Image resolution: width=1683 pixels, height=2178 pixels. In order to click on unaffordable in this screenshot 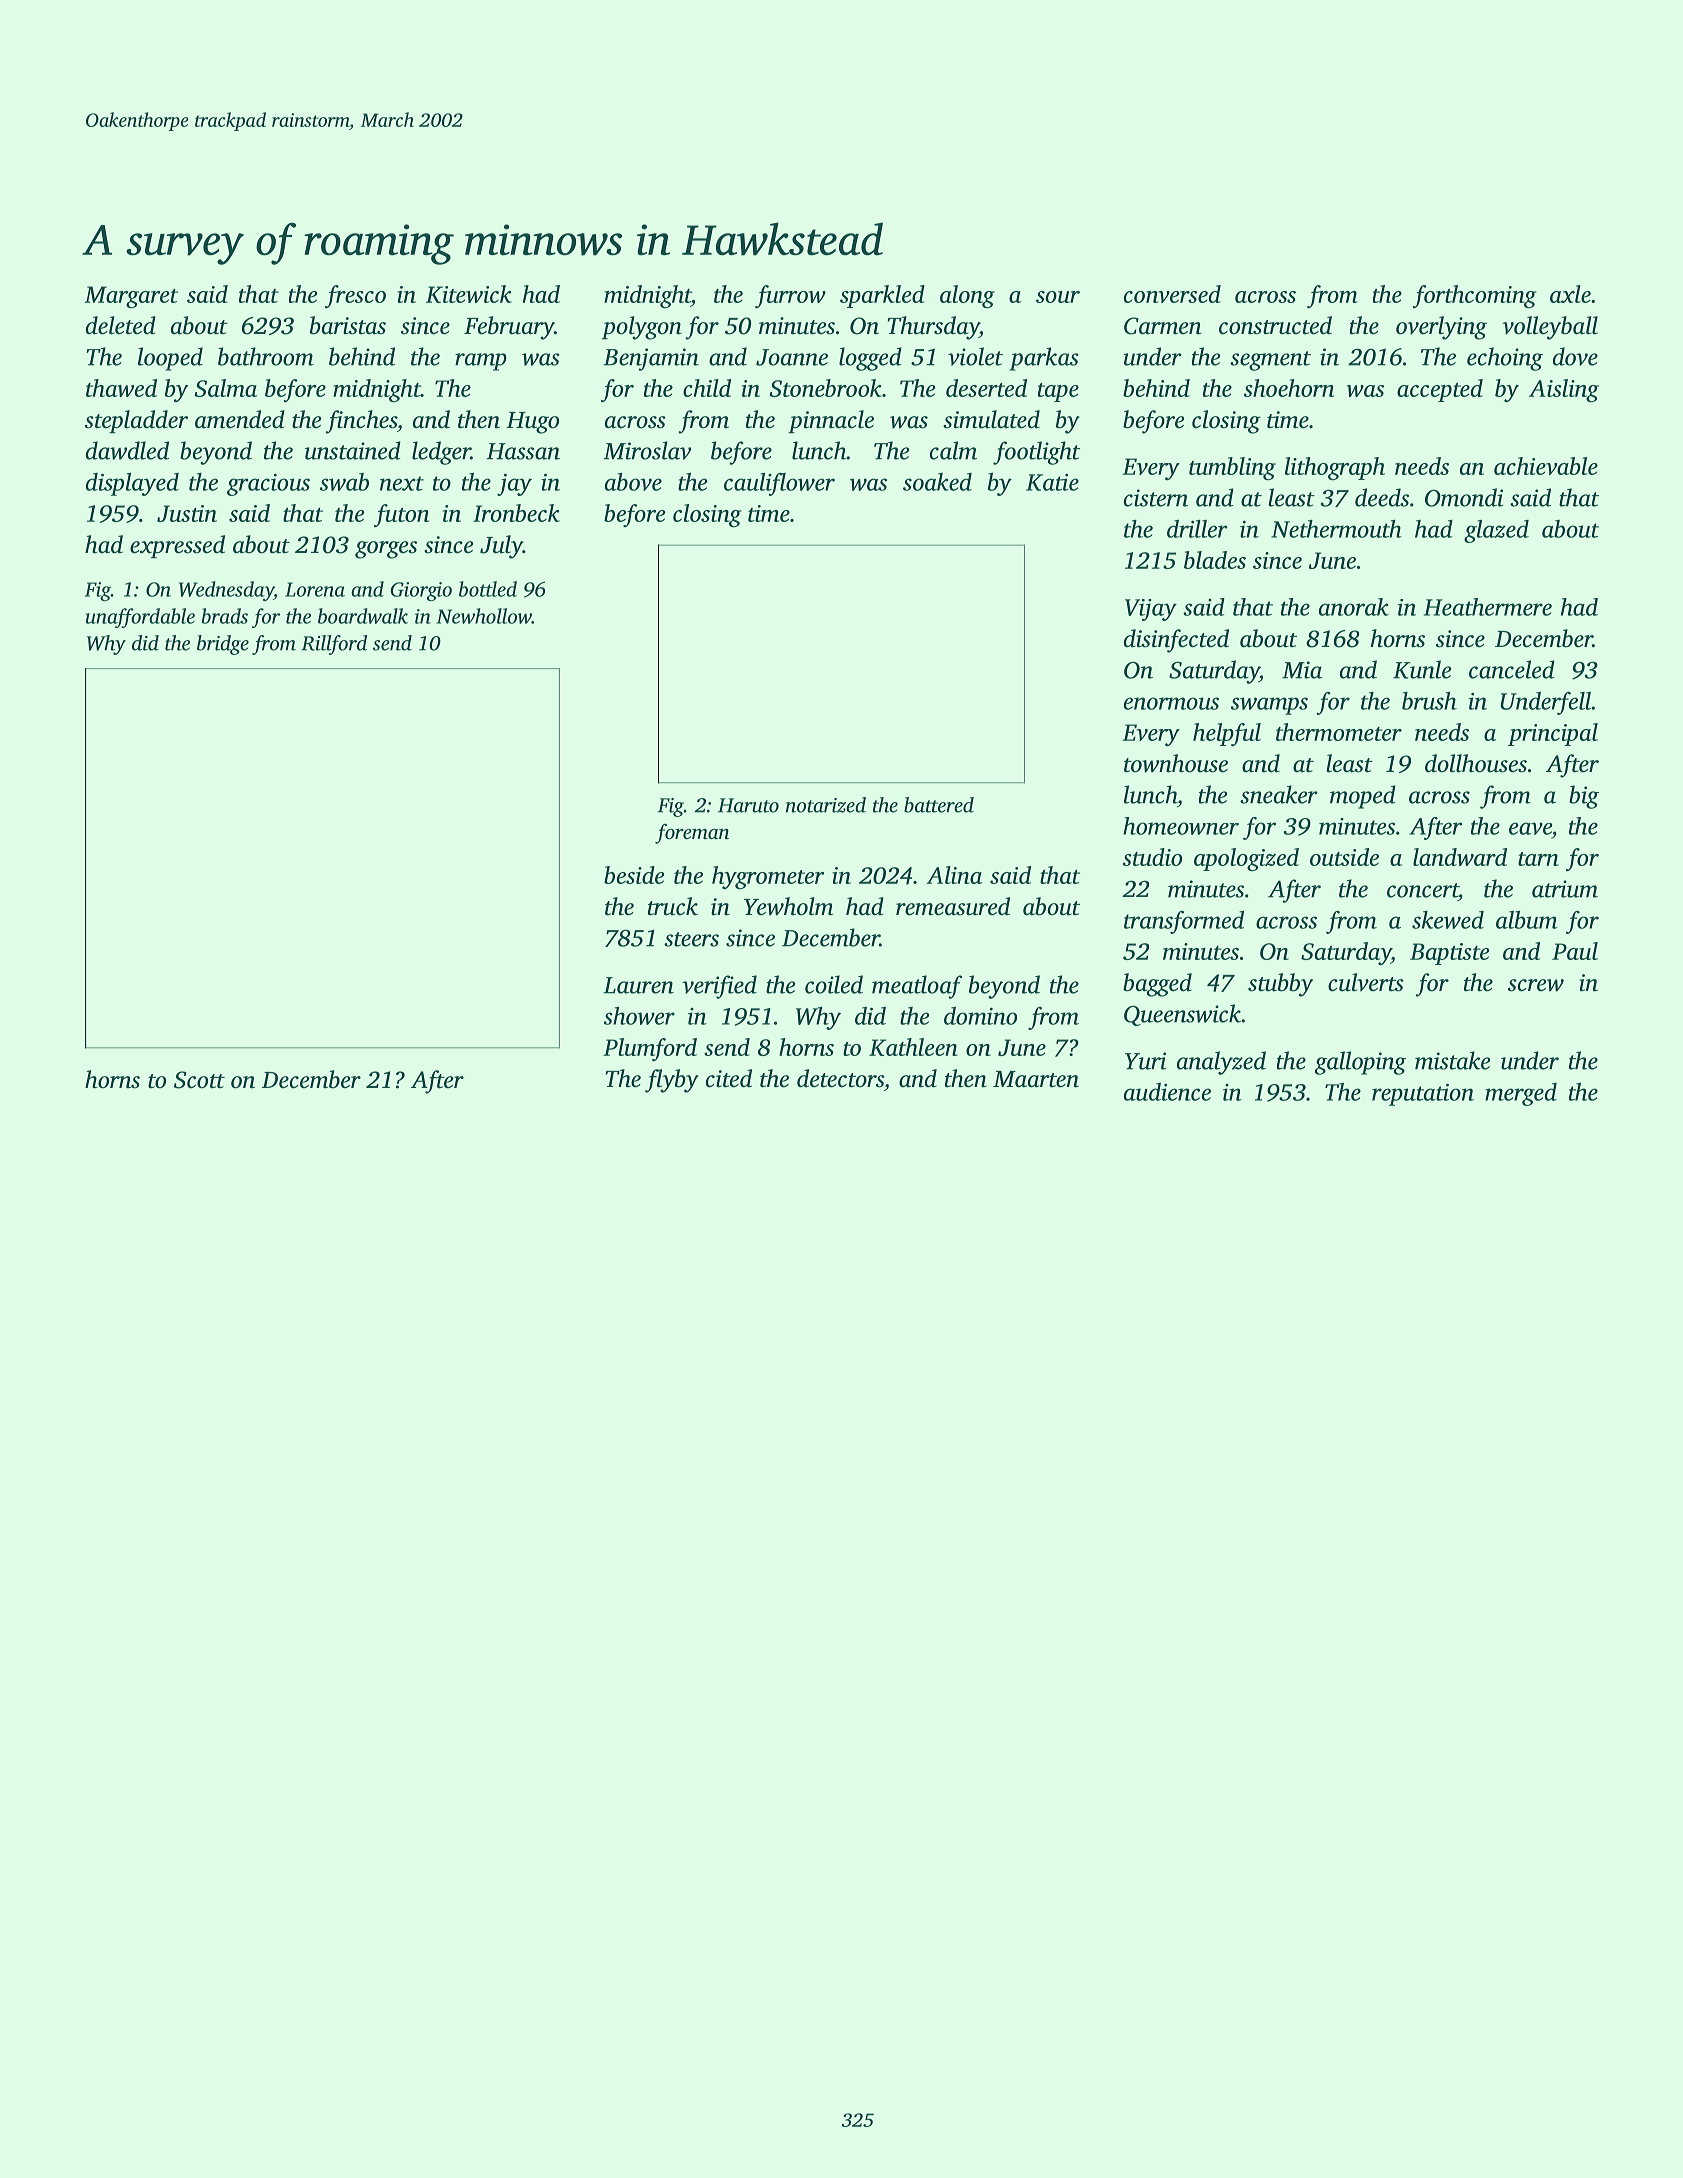, I will do `click(140, 618)`.
